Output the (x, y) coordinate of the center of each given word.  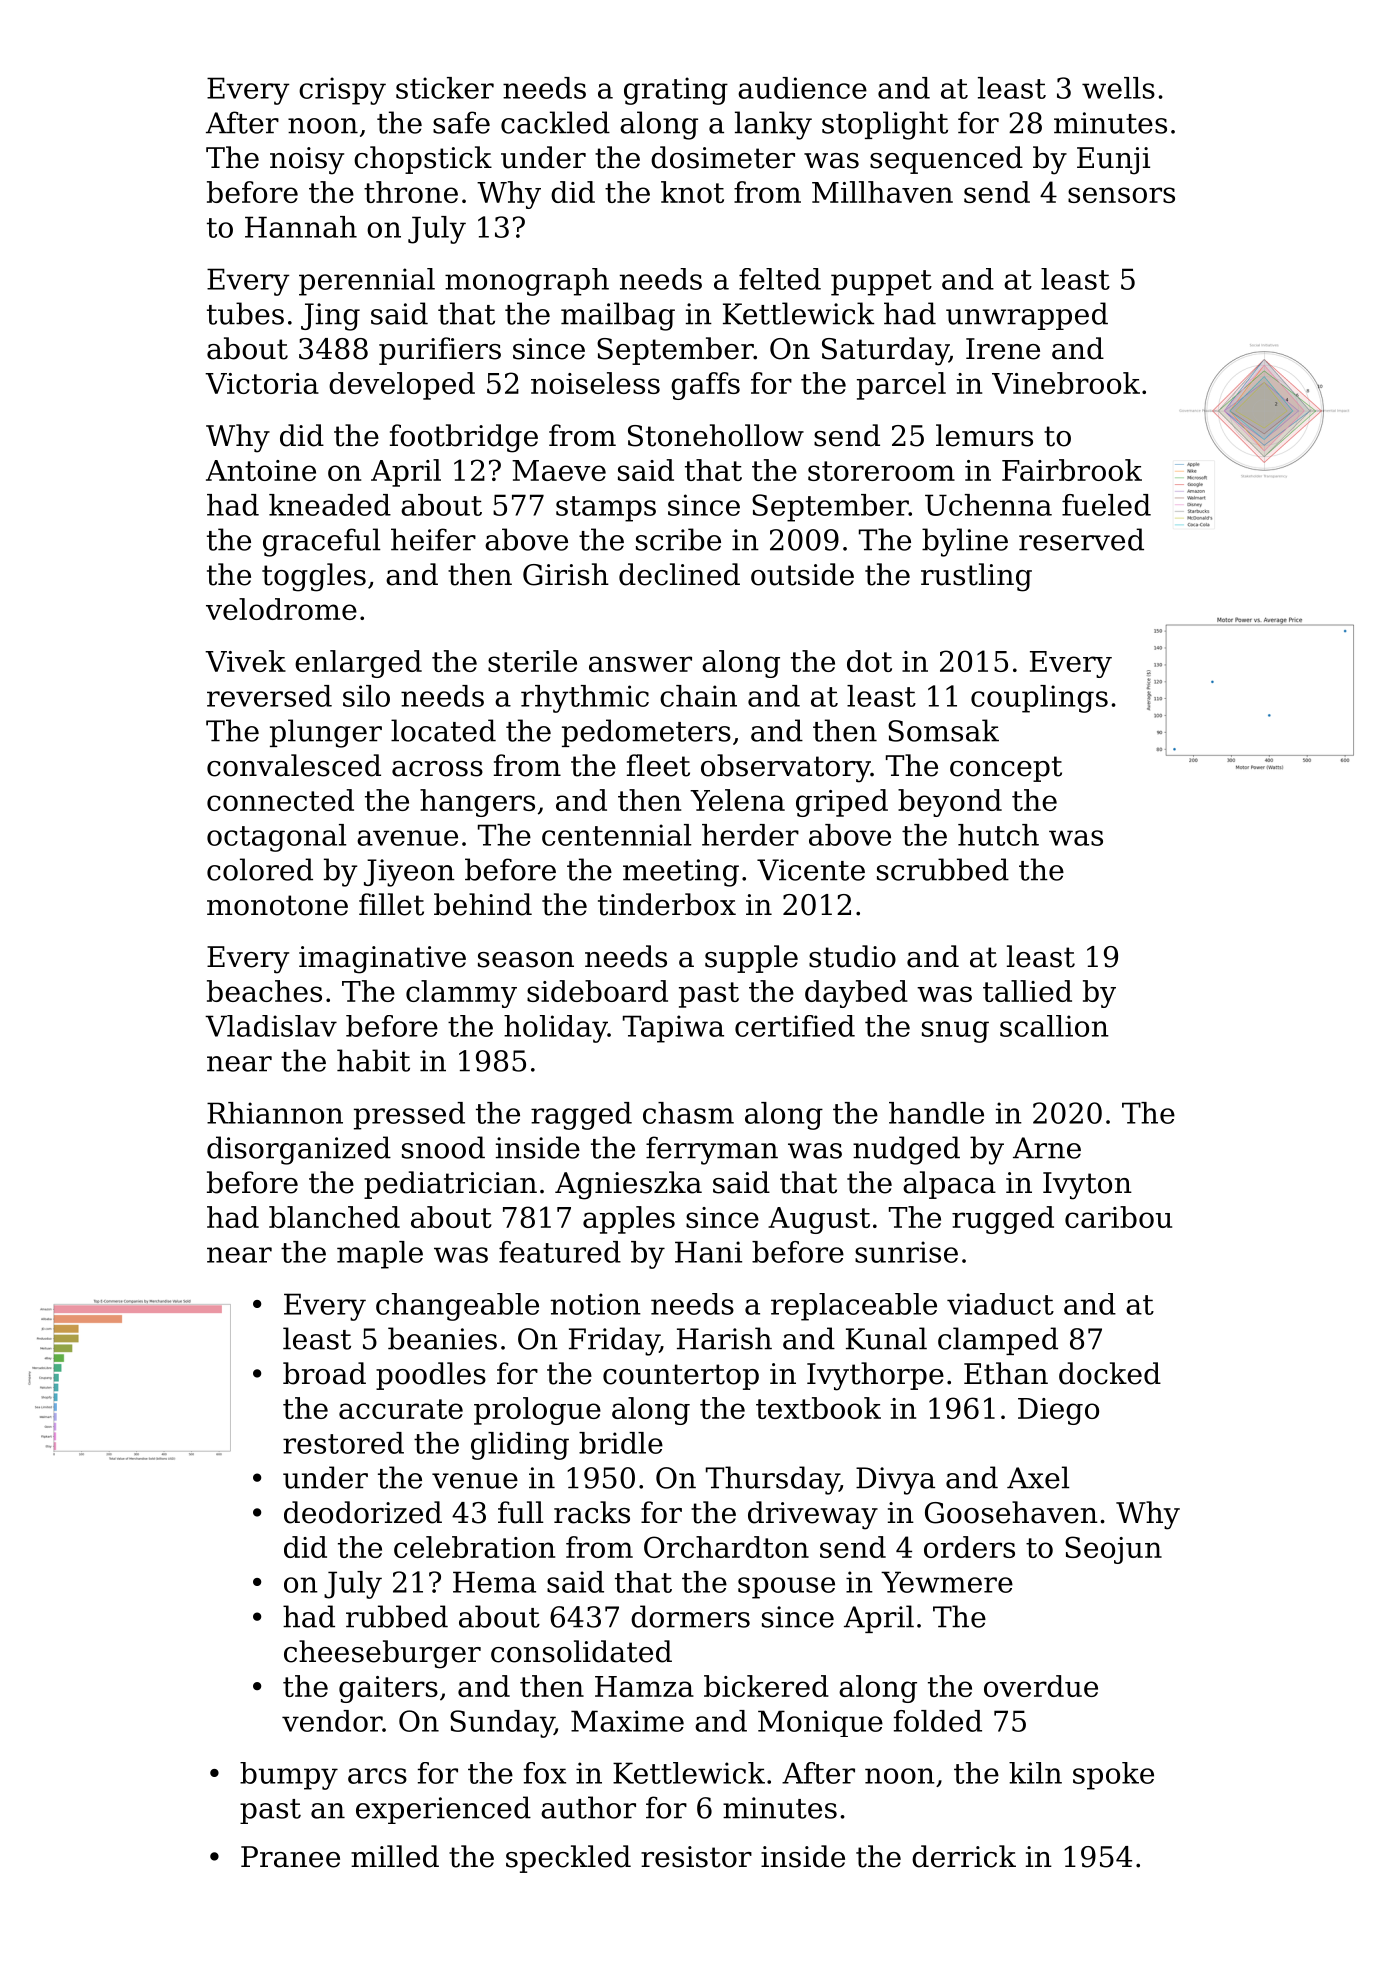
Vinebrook (1066, 383)
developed (402, 386)
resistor (696, 1857)
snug (955, 1032)
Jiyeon (409, 873)
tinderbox (667, 904)
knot (692, 192)
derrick (964, 1856)
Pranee (290, 1857)
